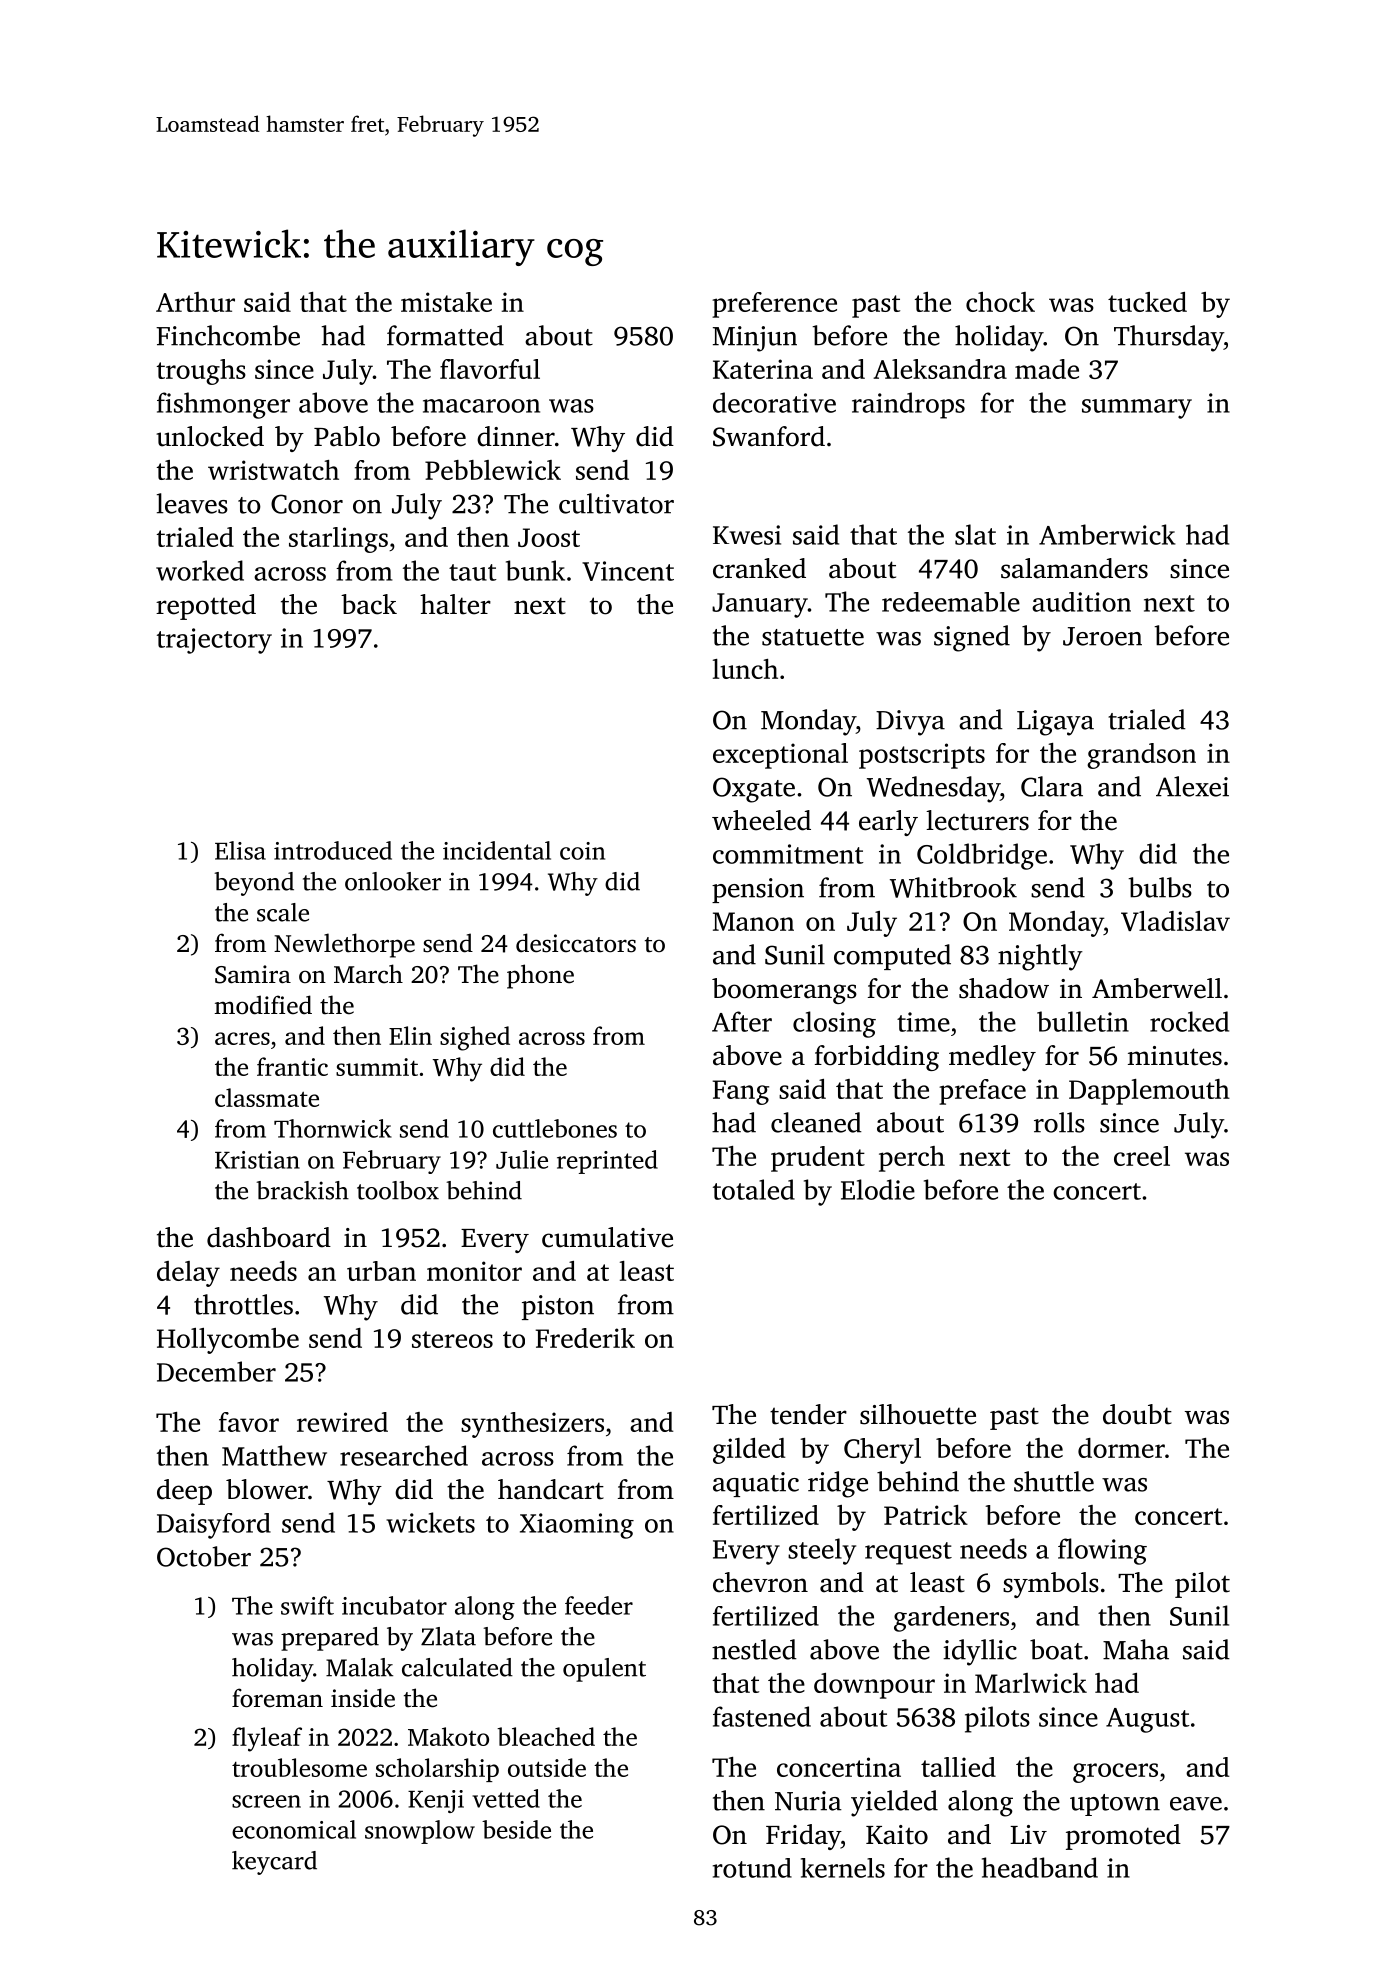 This screenshot has width=1386, height=1969. Describe the element at coordinates (420, 1832) in the screenshot. I see `snowplow` at that location.
